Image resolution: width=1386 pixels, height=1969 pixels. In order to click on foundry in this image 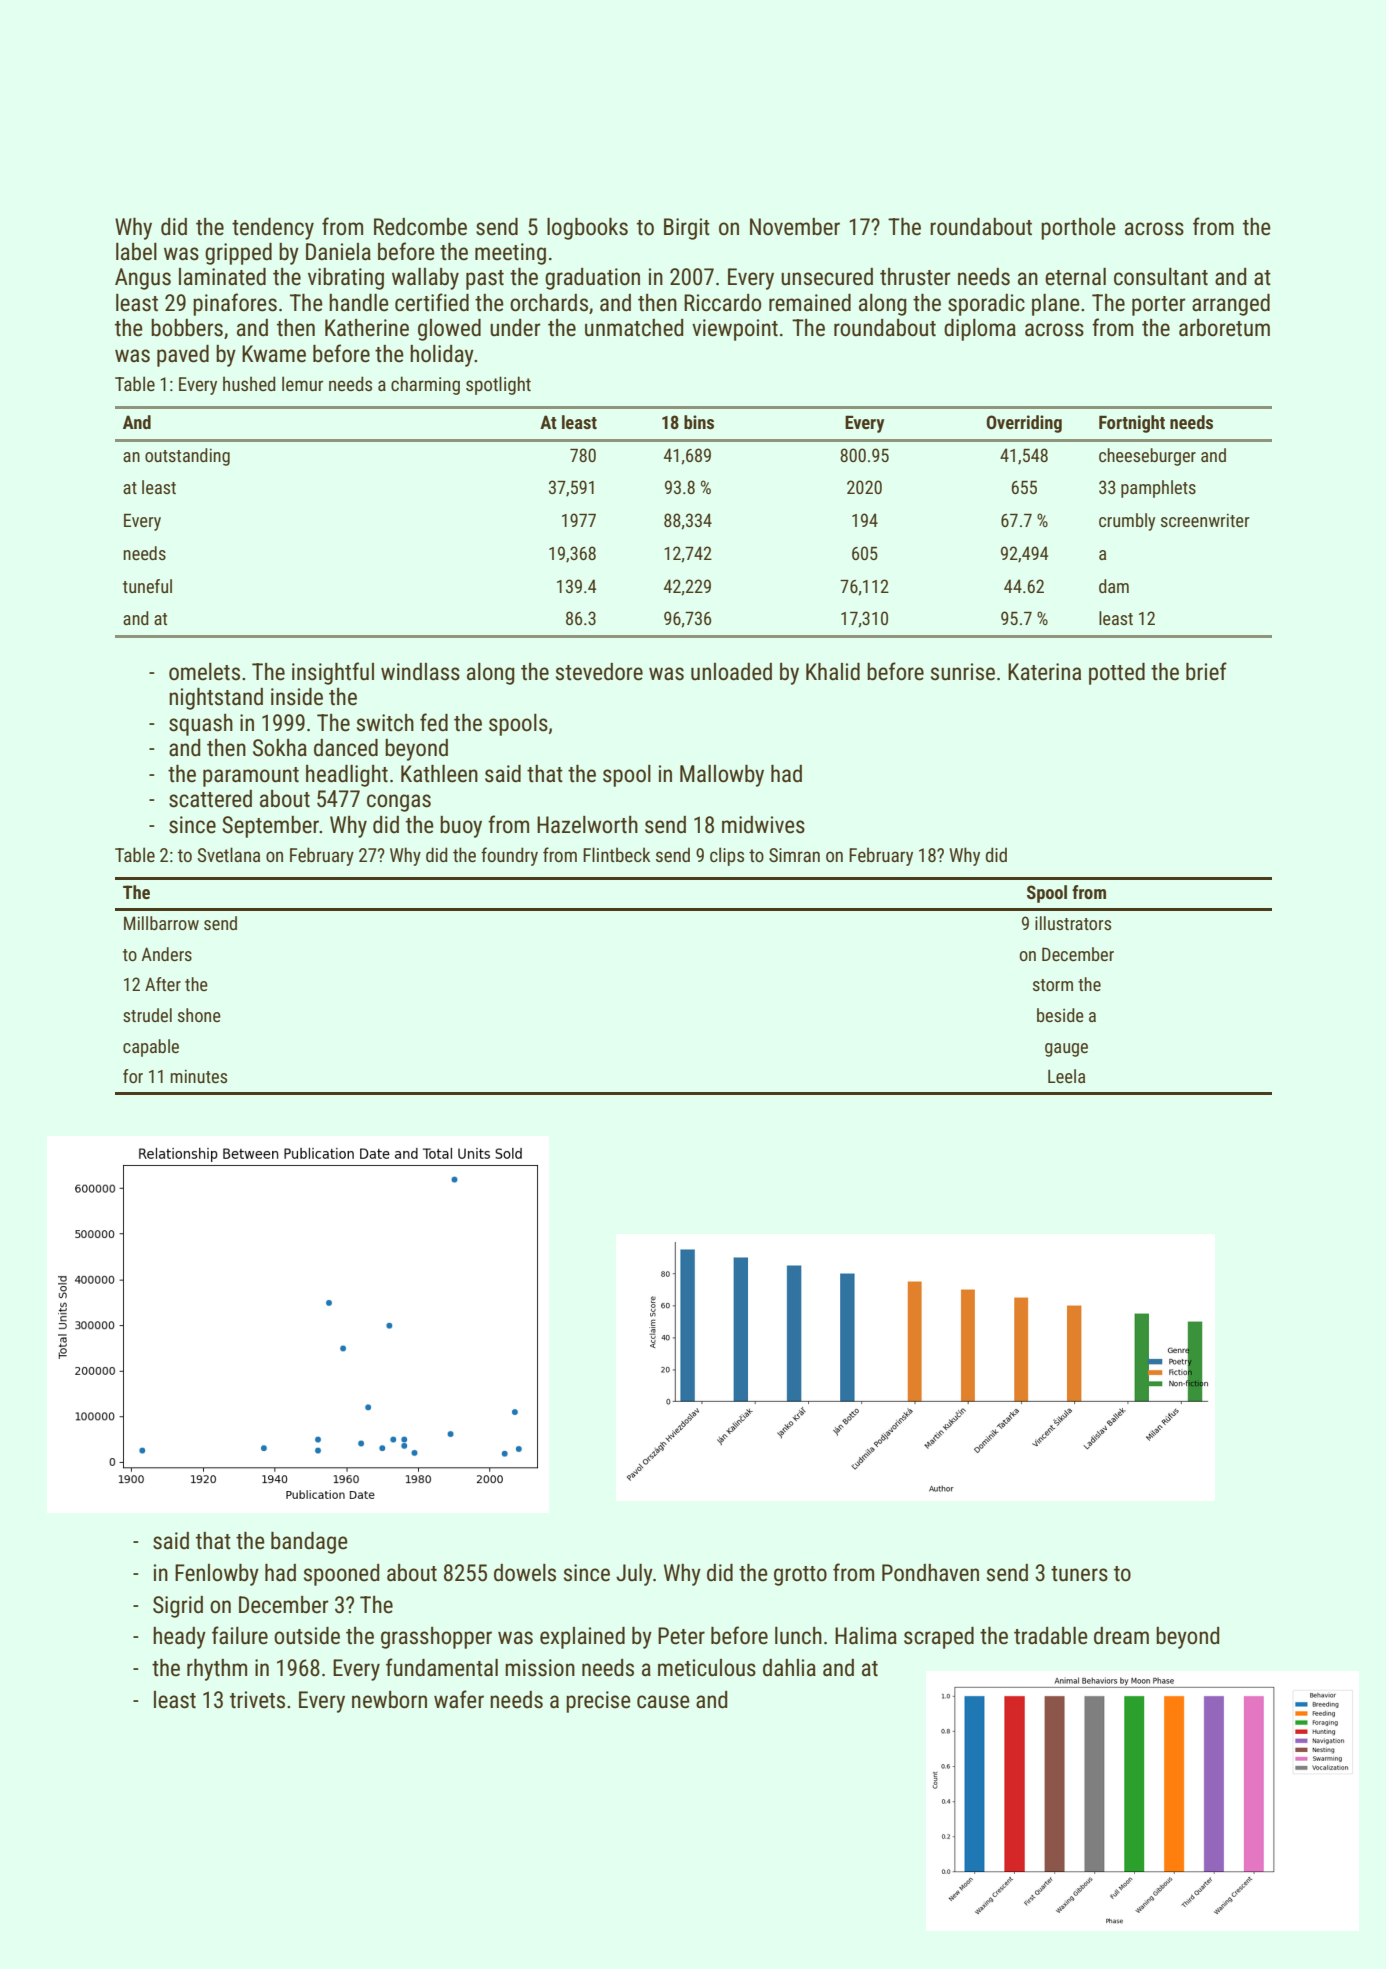, I will do `click(509, 856)`.
